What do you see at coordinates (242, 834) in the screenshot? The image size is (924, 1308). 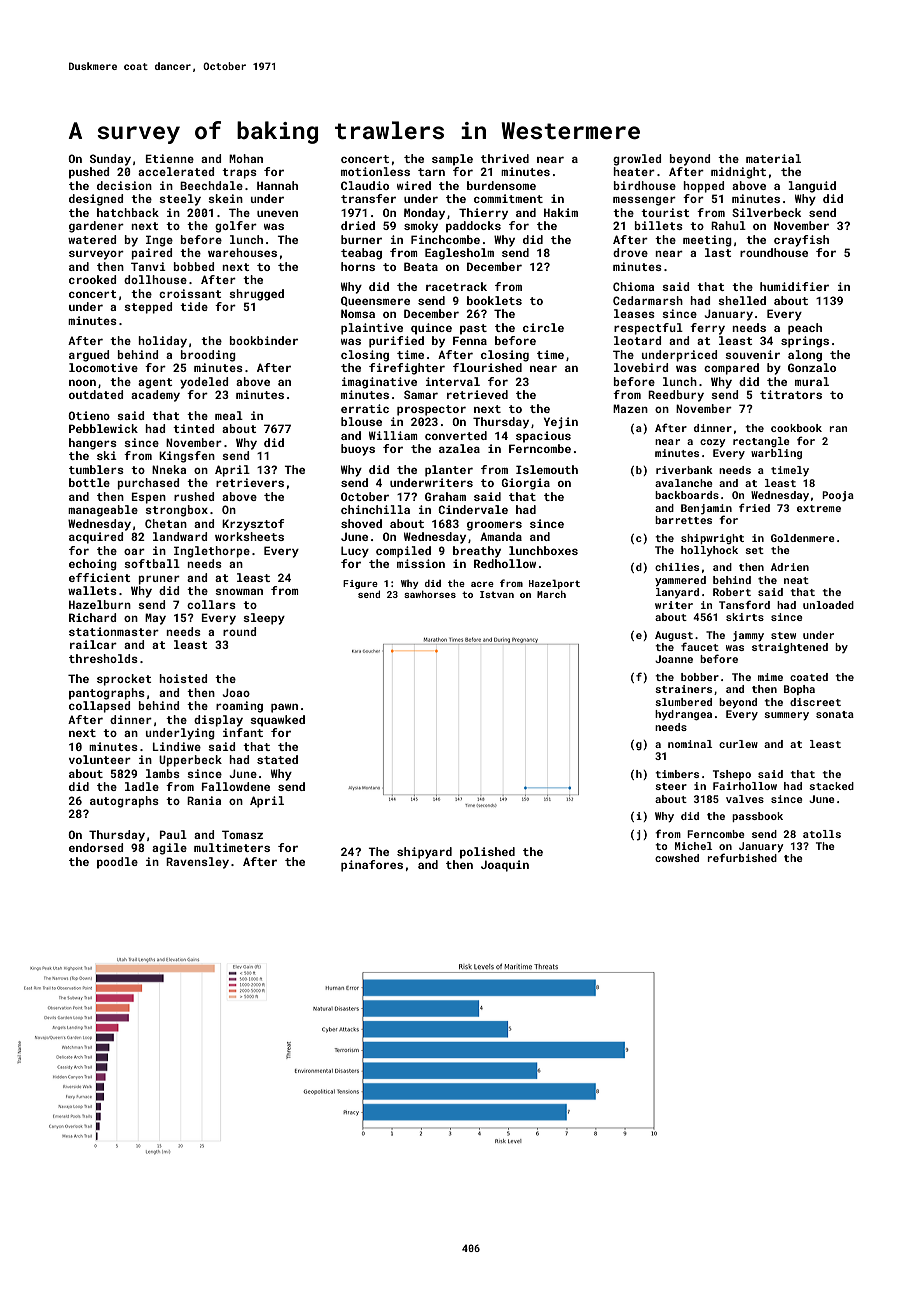 I see `Tomasz` at bounding box center [242, 834].
